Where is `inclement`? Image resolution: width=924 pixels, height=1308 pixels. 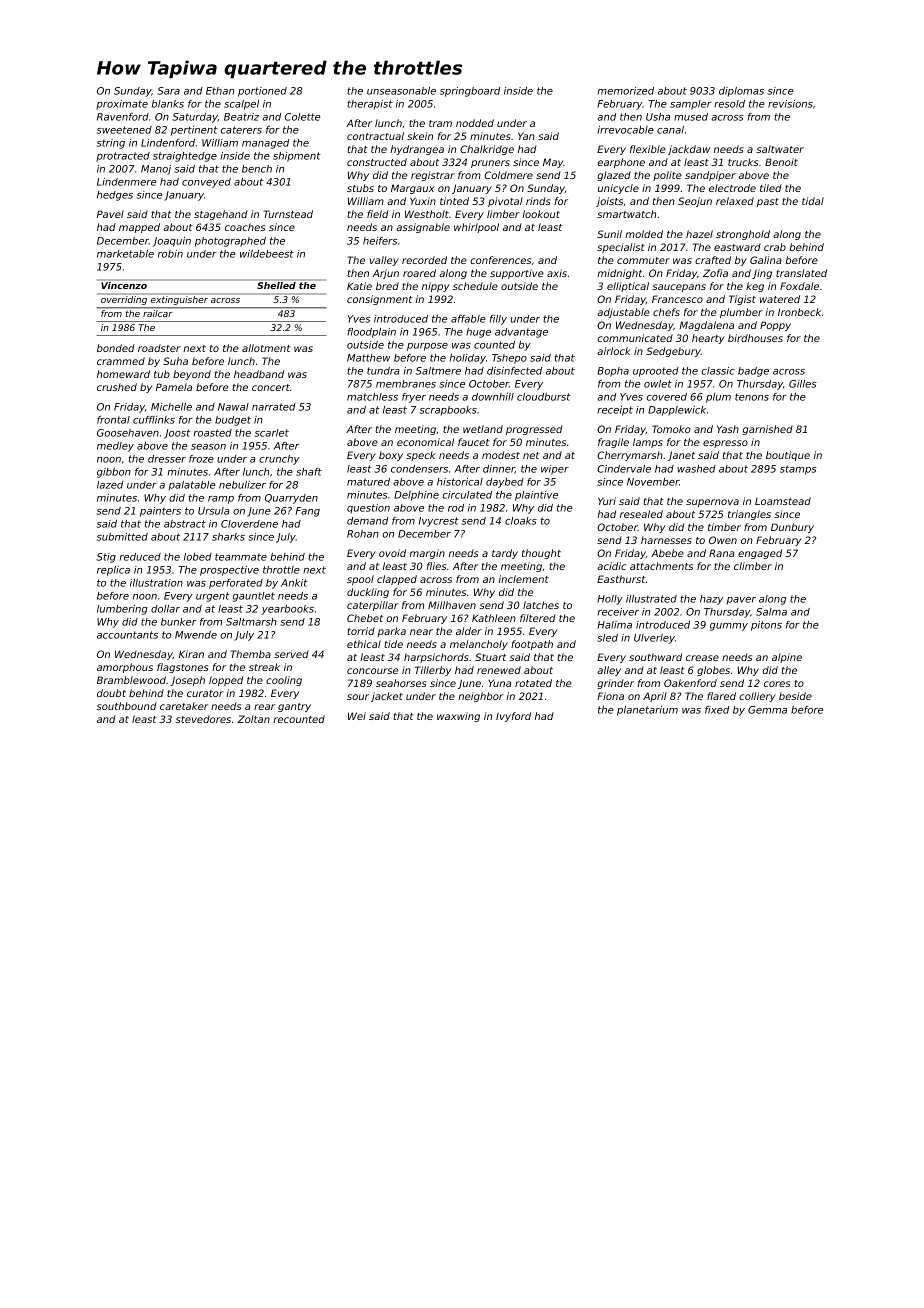 inclement is located at coordinates (524, 579).
